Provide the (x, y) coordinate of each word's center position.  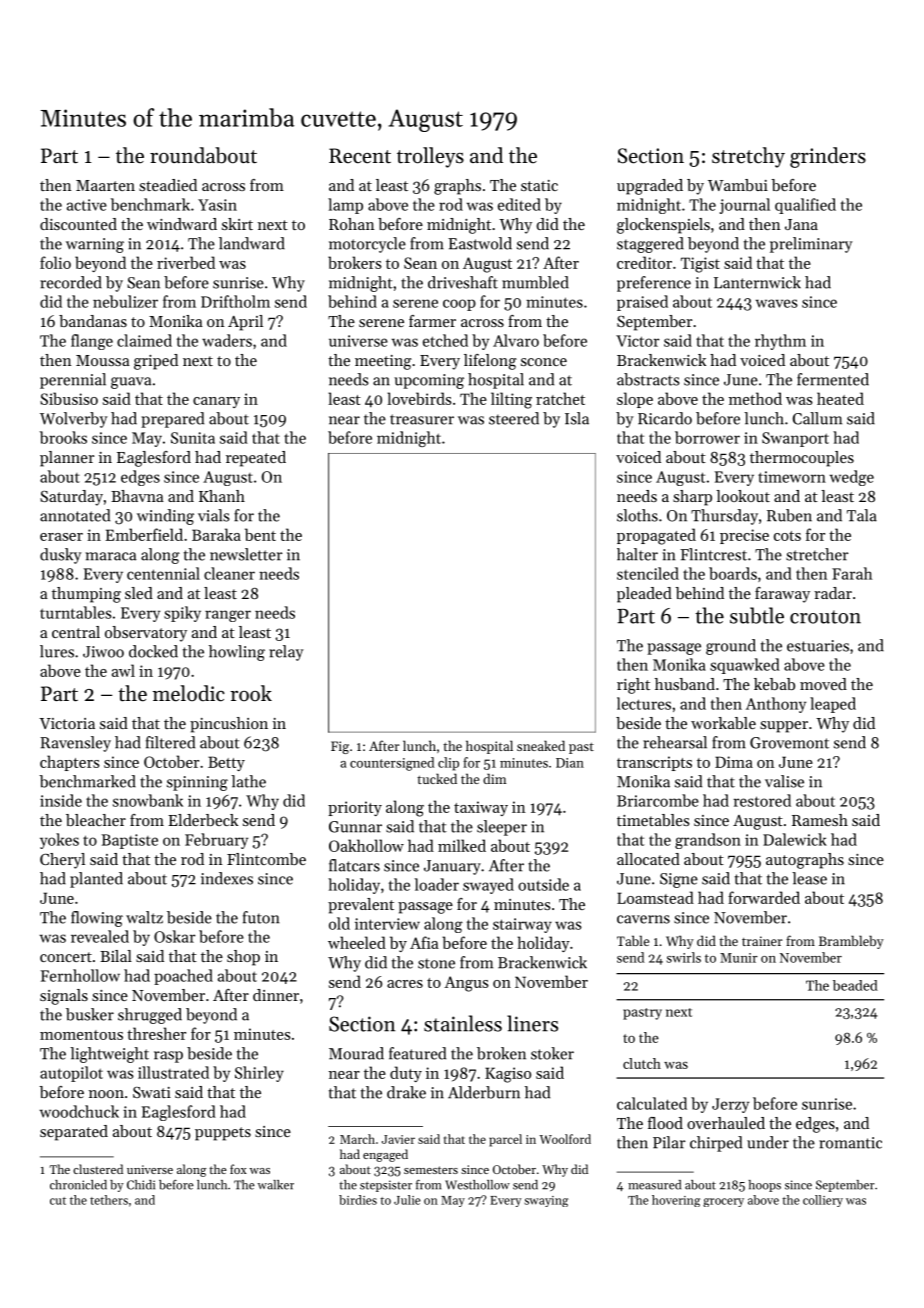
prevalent (361, 906)
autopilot (71, 1074)
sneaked (541, 745)
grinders (828, 157)
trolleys (430, 157)
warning (95, 245)
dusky (60, 556)
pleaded (644, 595)
